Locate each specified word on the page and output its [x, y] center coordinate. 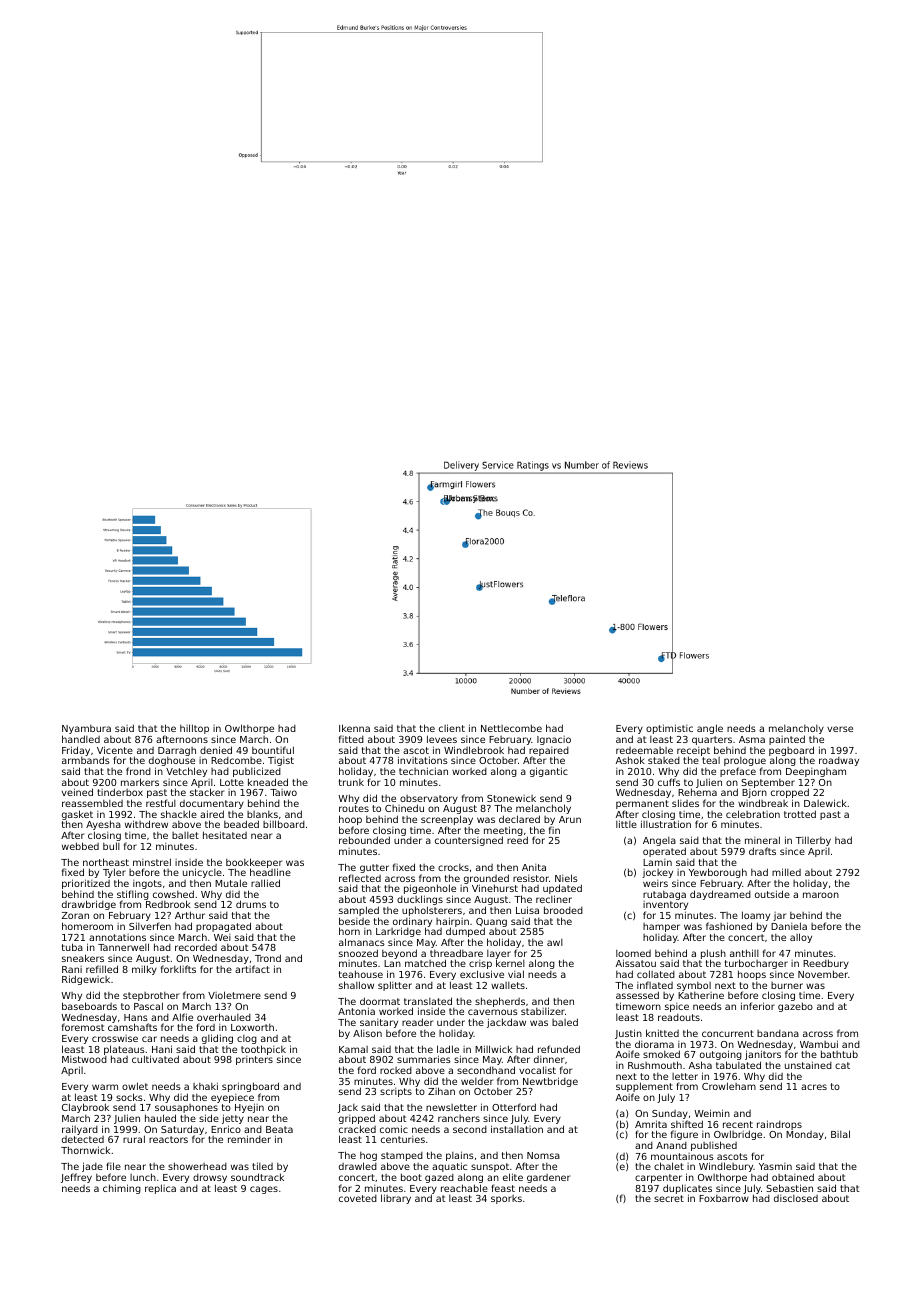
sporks [506, 1199]
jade [92, 1167]
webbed [80, 846]
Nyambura [86, 729]
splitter [395, 986]
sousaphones [186, 1109]
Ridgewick [86, 980]
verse [840, 729]
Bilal [840, 1134]
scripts [396, 1092]
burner [787, 985]
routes [354, 808]
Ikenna [354, 728]
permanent [642, 804]
